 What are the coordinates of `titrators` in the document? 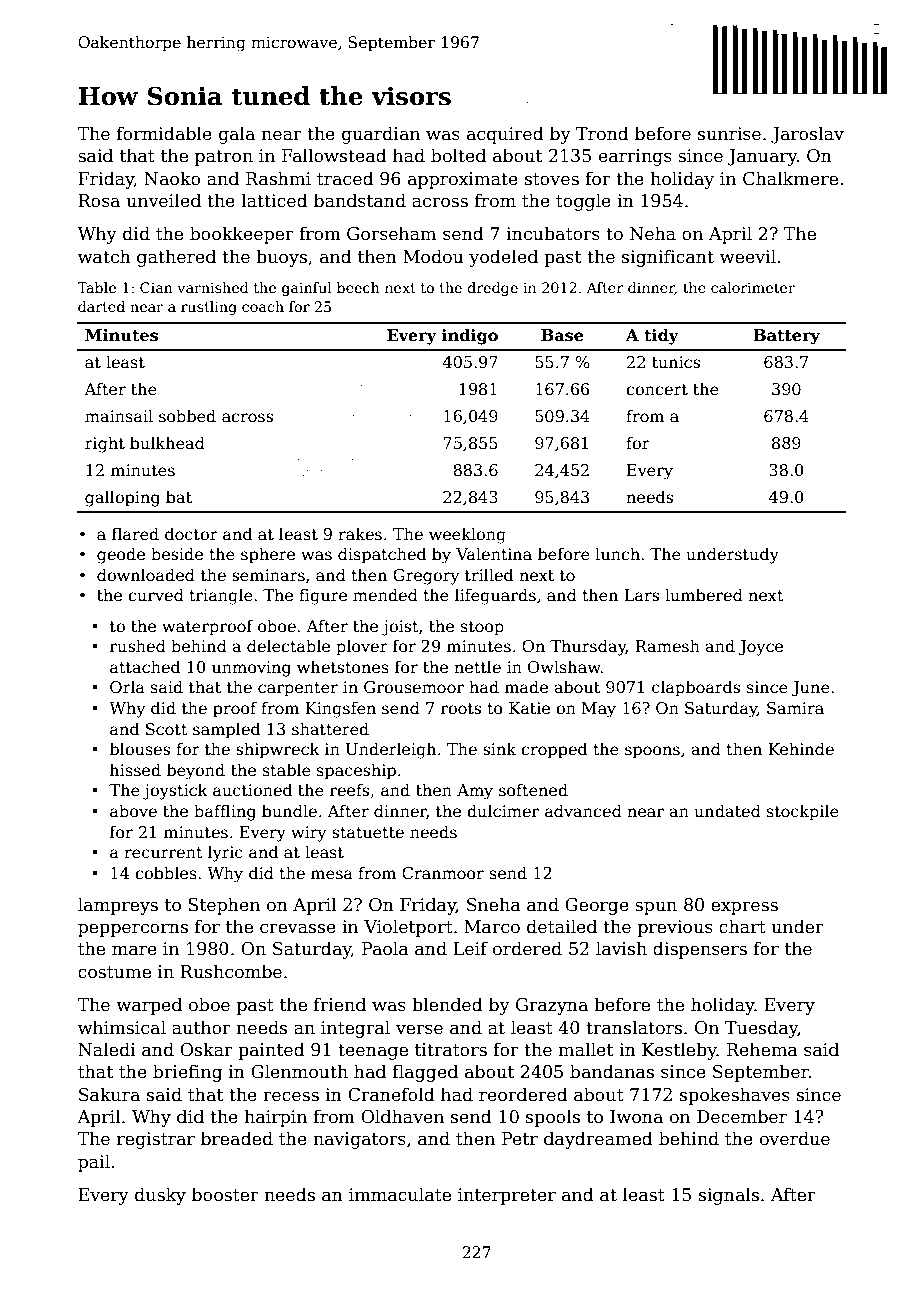 It's located at (451, 1050).
